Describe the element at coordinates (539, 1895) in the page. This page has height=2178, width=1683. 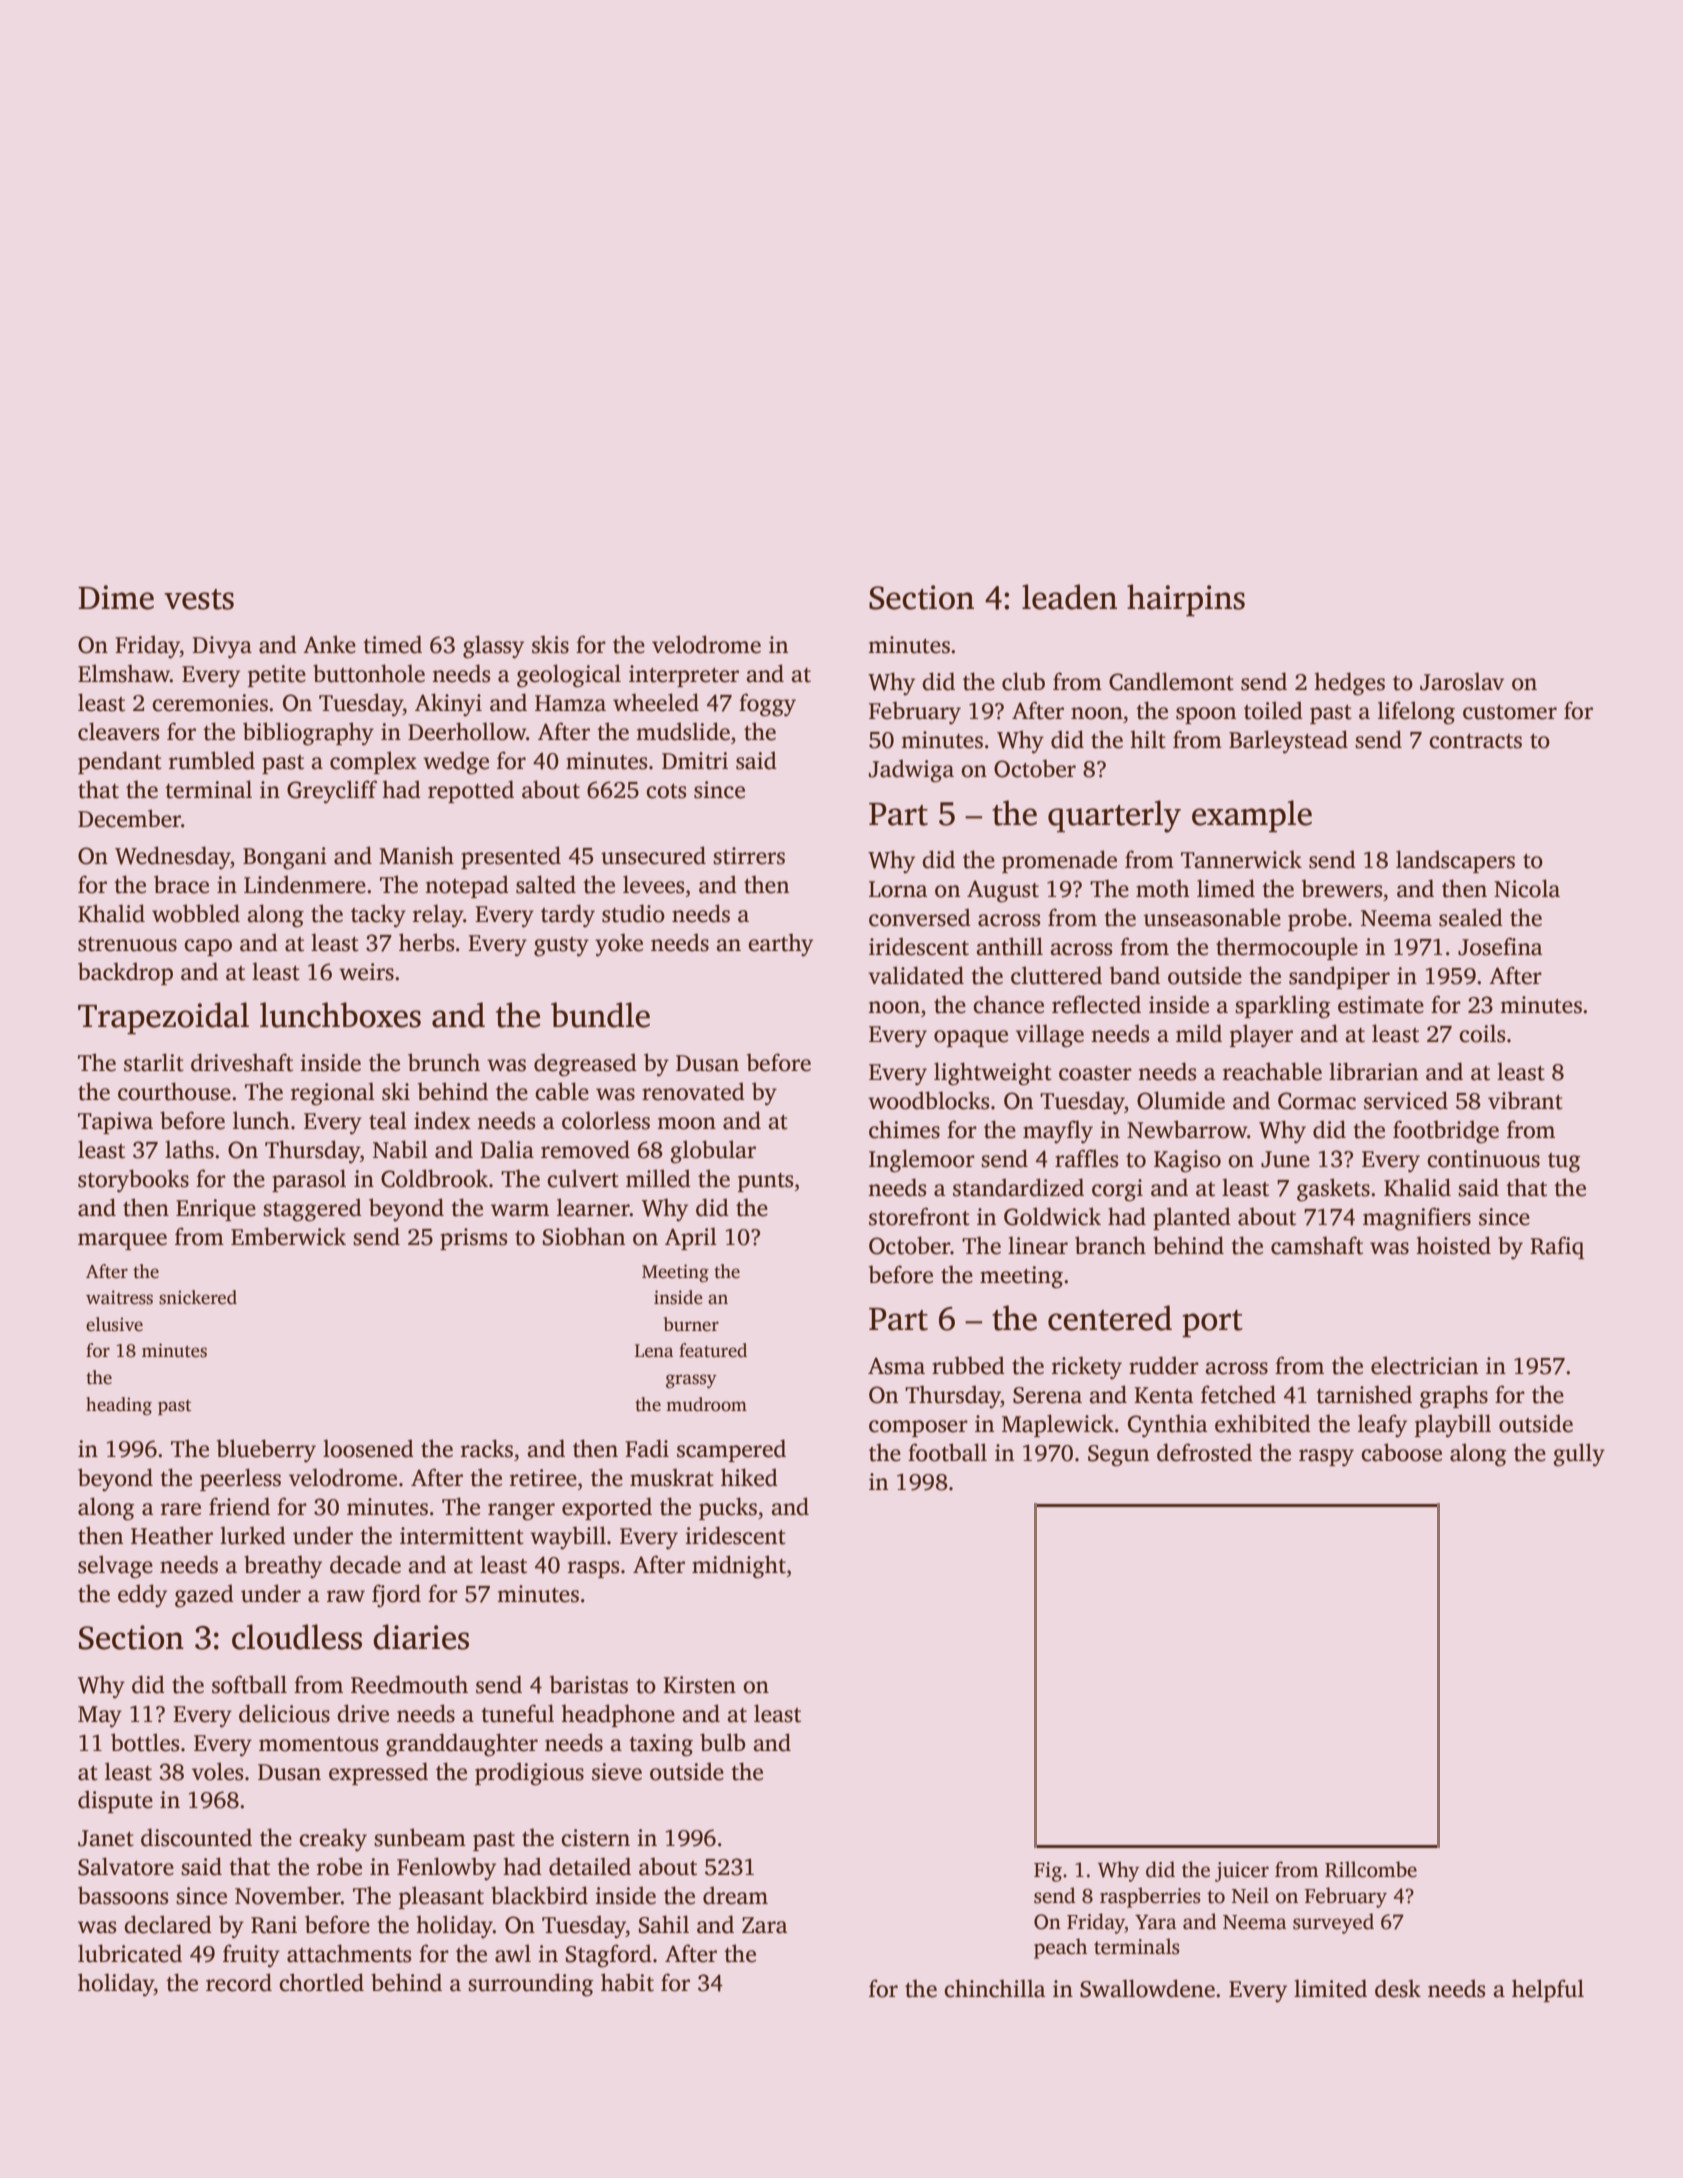
I see `blackbird` at that location.
